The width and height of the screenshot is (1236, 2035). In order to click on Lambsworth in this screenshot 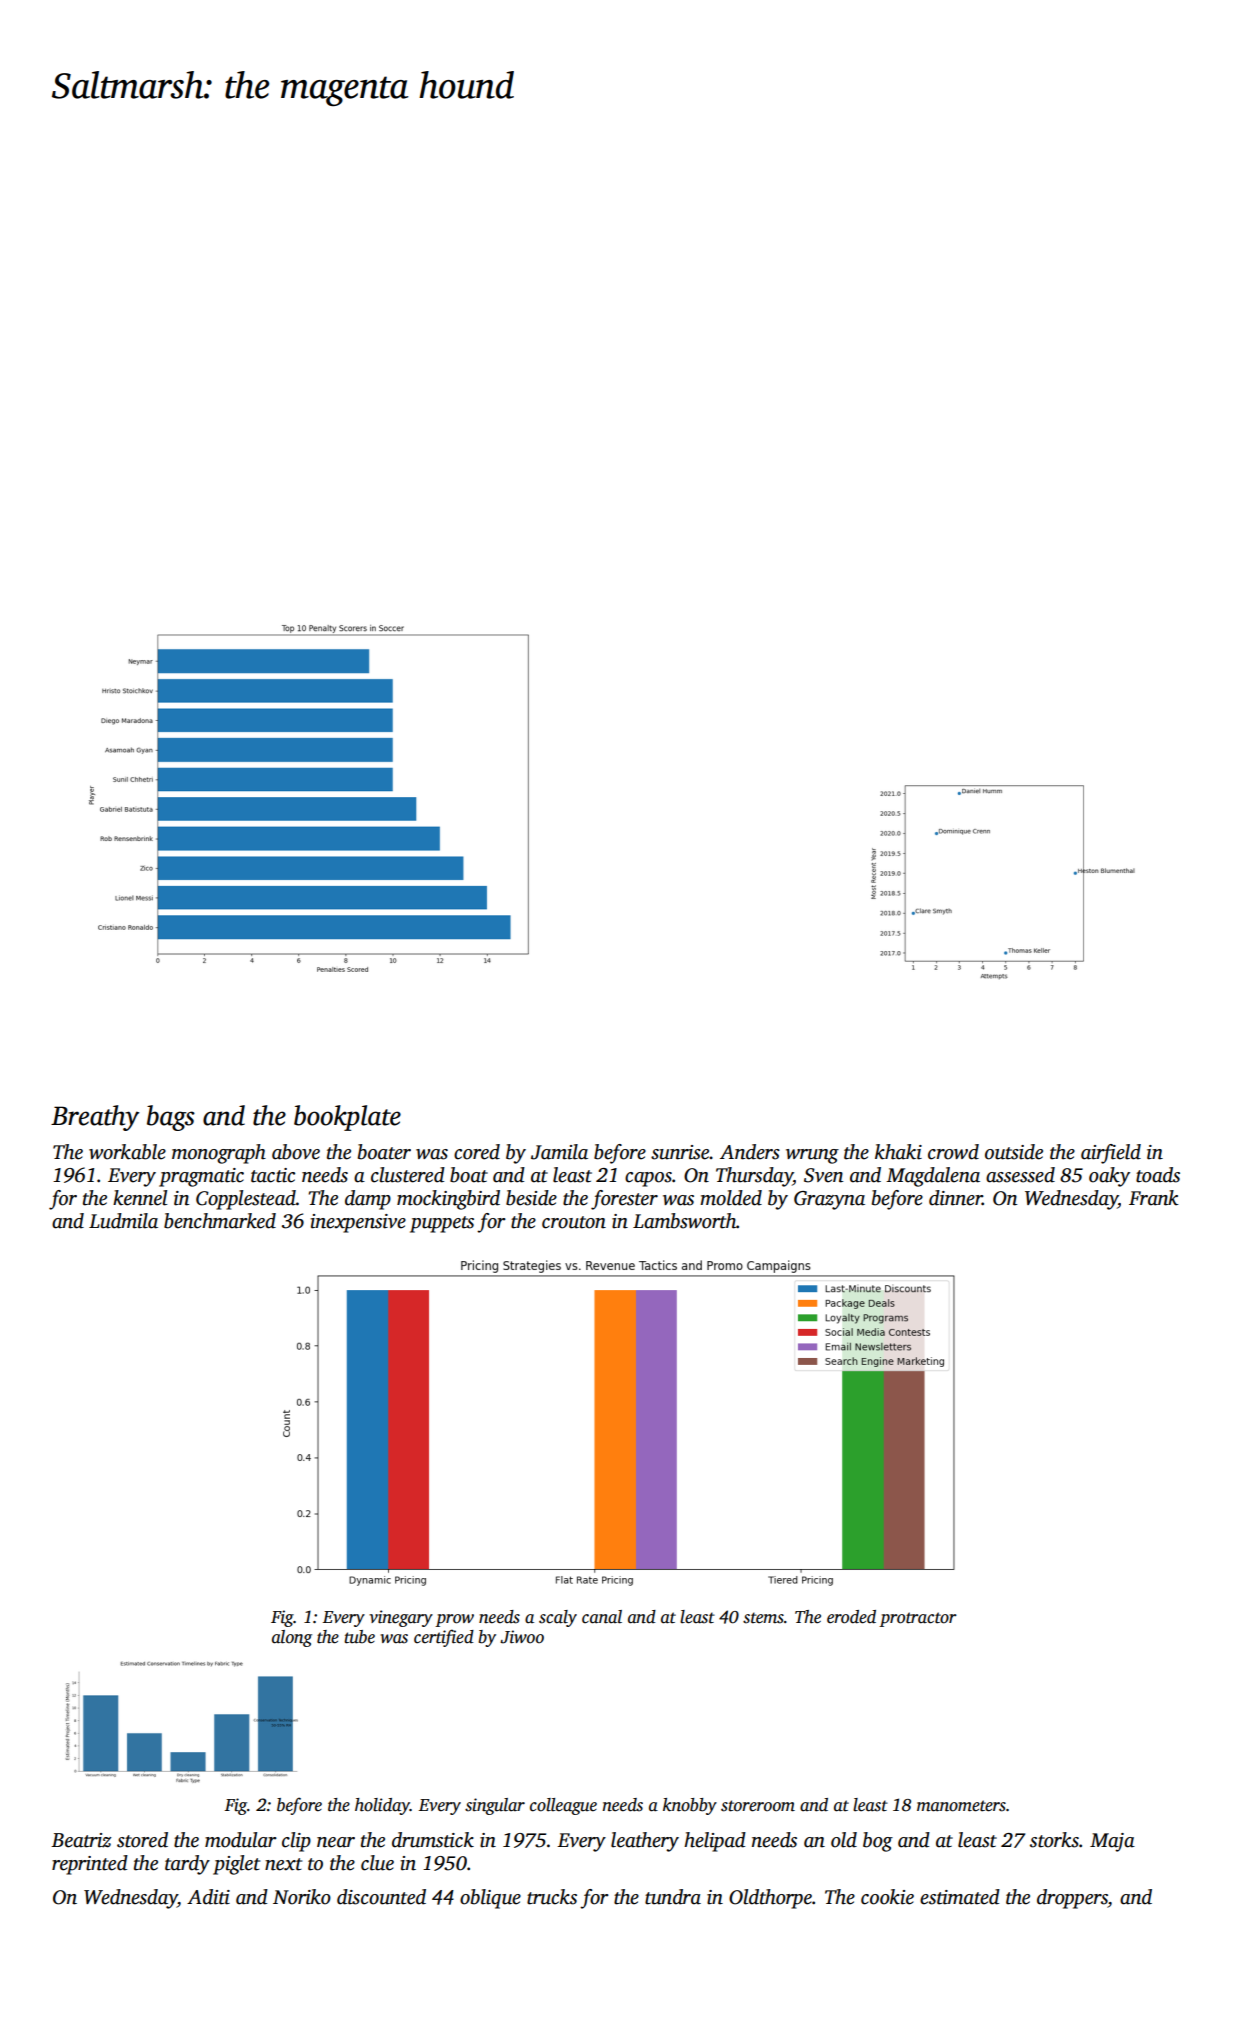, I will do `click(684, 1221)`.
